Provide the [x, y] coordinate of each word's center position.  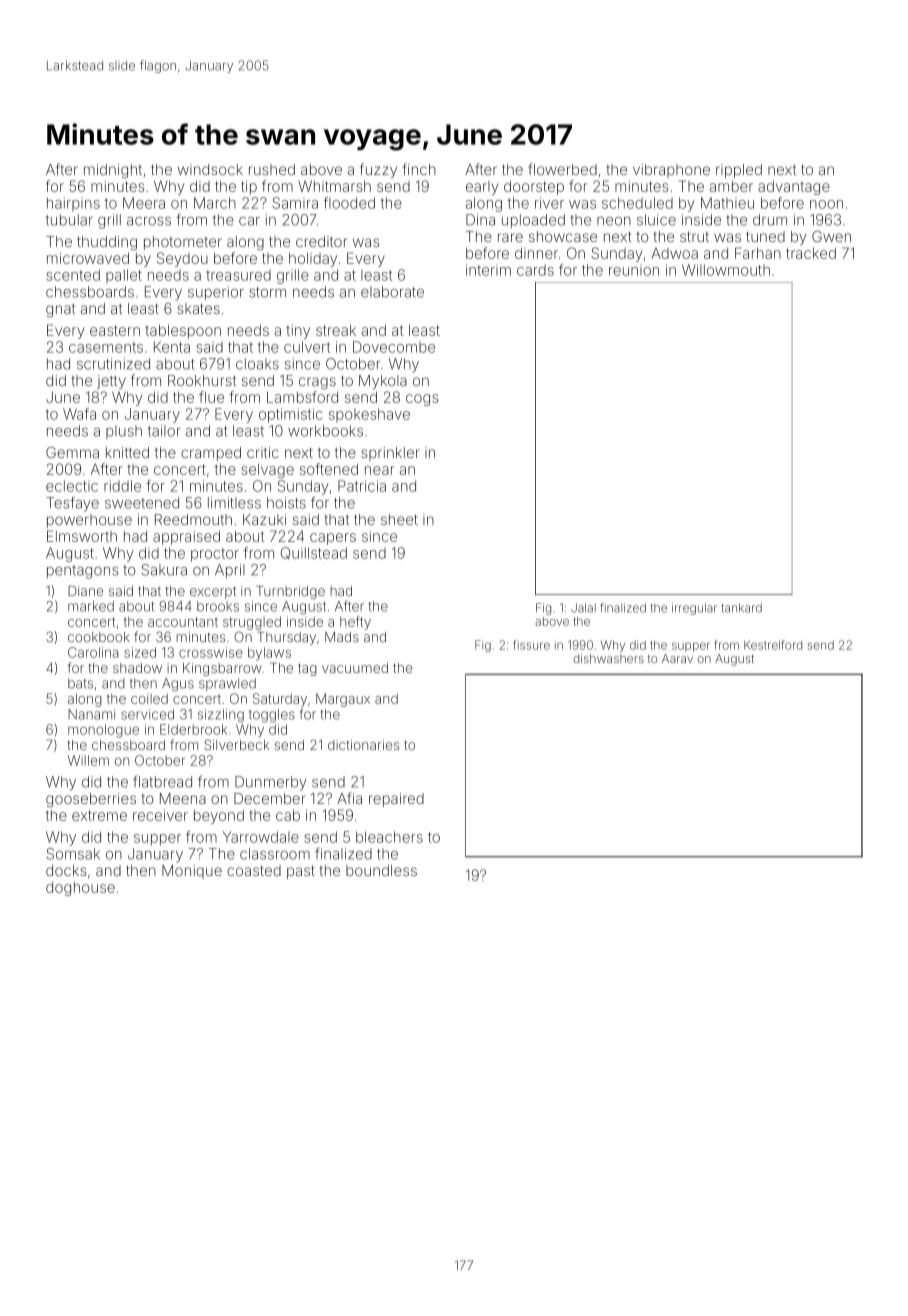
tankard [741, 608]
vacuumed [355, 668]
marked [91, 606]
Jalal [583, 608]
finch [419, 169]
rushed [272, 169]
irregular [694, 609]
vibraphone [671, 171]
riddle [122, 486]
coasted [254, 870]
